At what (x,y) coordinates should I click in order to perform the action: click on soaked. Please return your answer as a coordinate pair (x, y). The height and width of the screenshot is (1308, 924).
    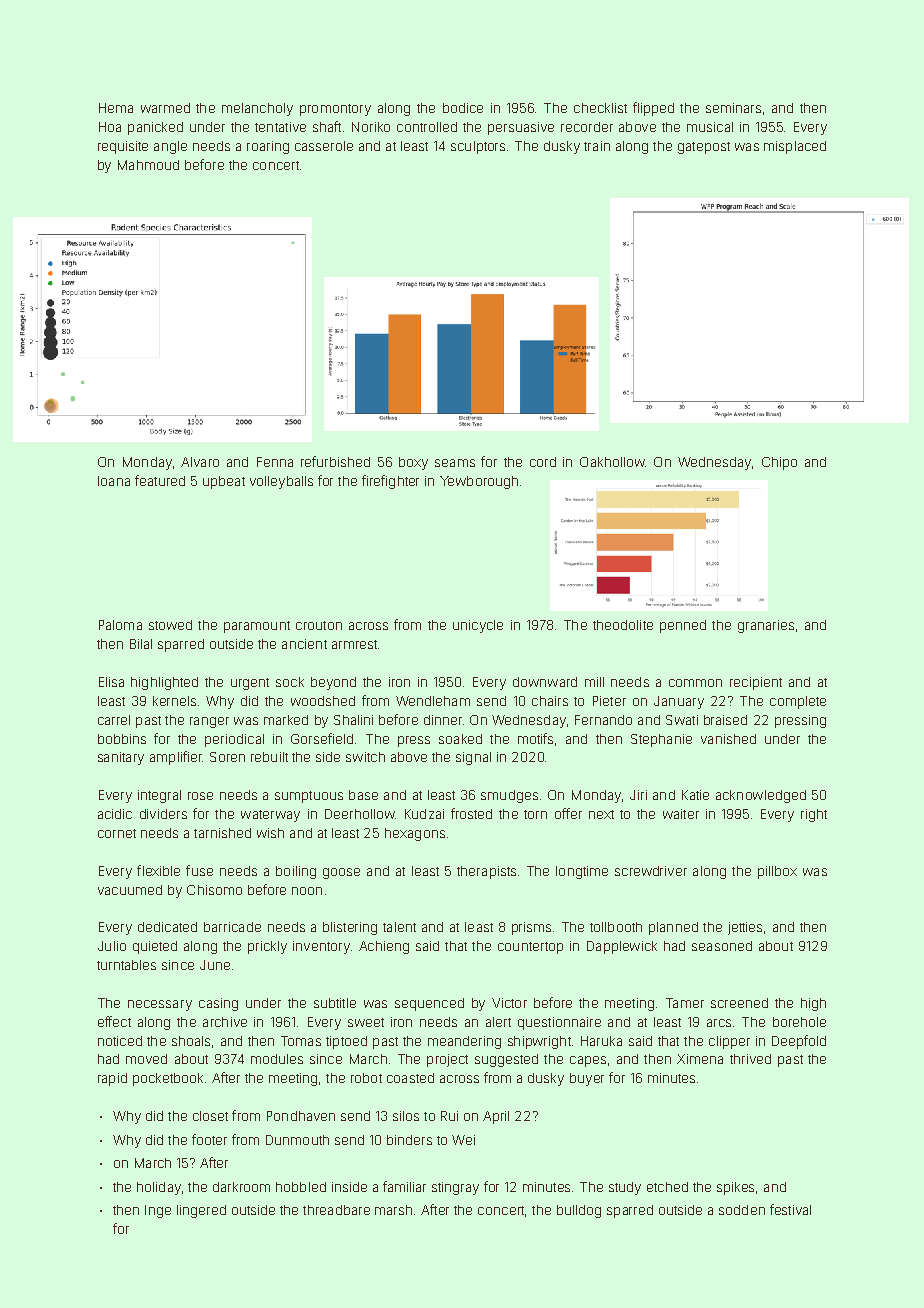
    Looking at the image, I should click on (460, 739).
